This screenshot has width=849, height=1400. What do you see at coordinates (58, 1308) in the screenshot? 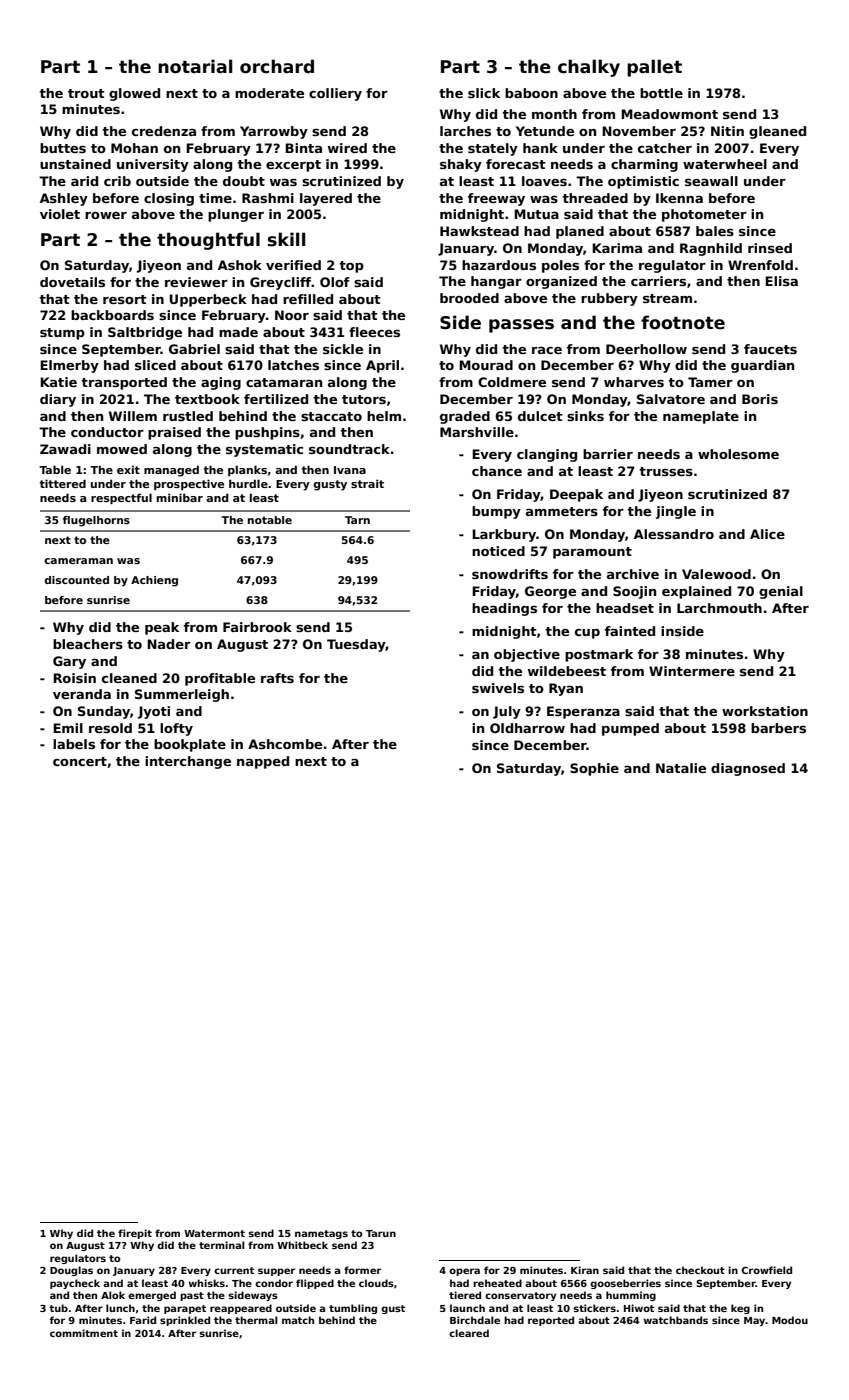
I see `tub` at bounding box center [58, 1308].
